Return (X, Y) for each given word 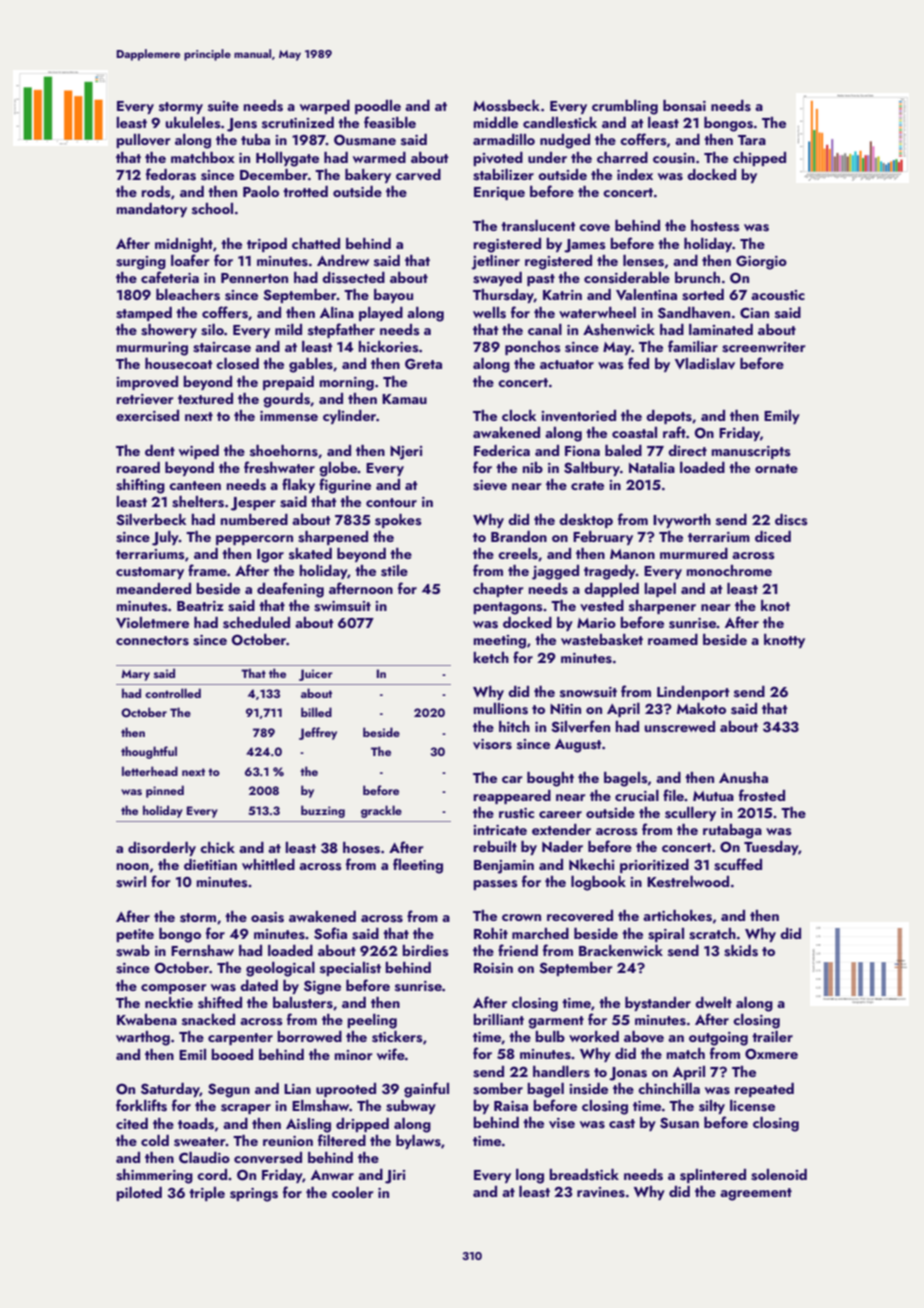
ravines (601, 1192)
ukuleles (193, 123)
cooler (353, 1192)
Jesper (253, 504)
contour (391, 502)
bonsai (684, 106)
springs (254, 1195)
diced (773, 536)
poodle (378, 107)
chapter (498, 590)
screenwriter (764, 347)
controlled (173, 693)
